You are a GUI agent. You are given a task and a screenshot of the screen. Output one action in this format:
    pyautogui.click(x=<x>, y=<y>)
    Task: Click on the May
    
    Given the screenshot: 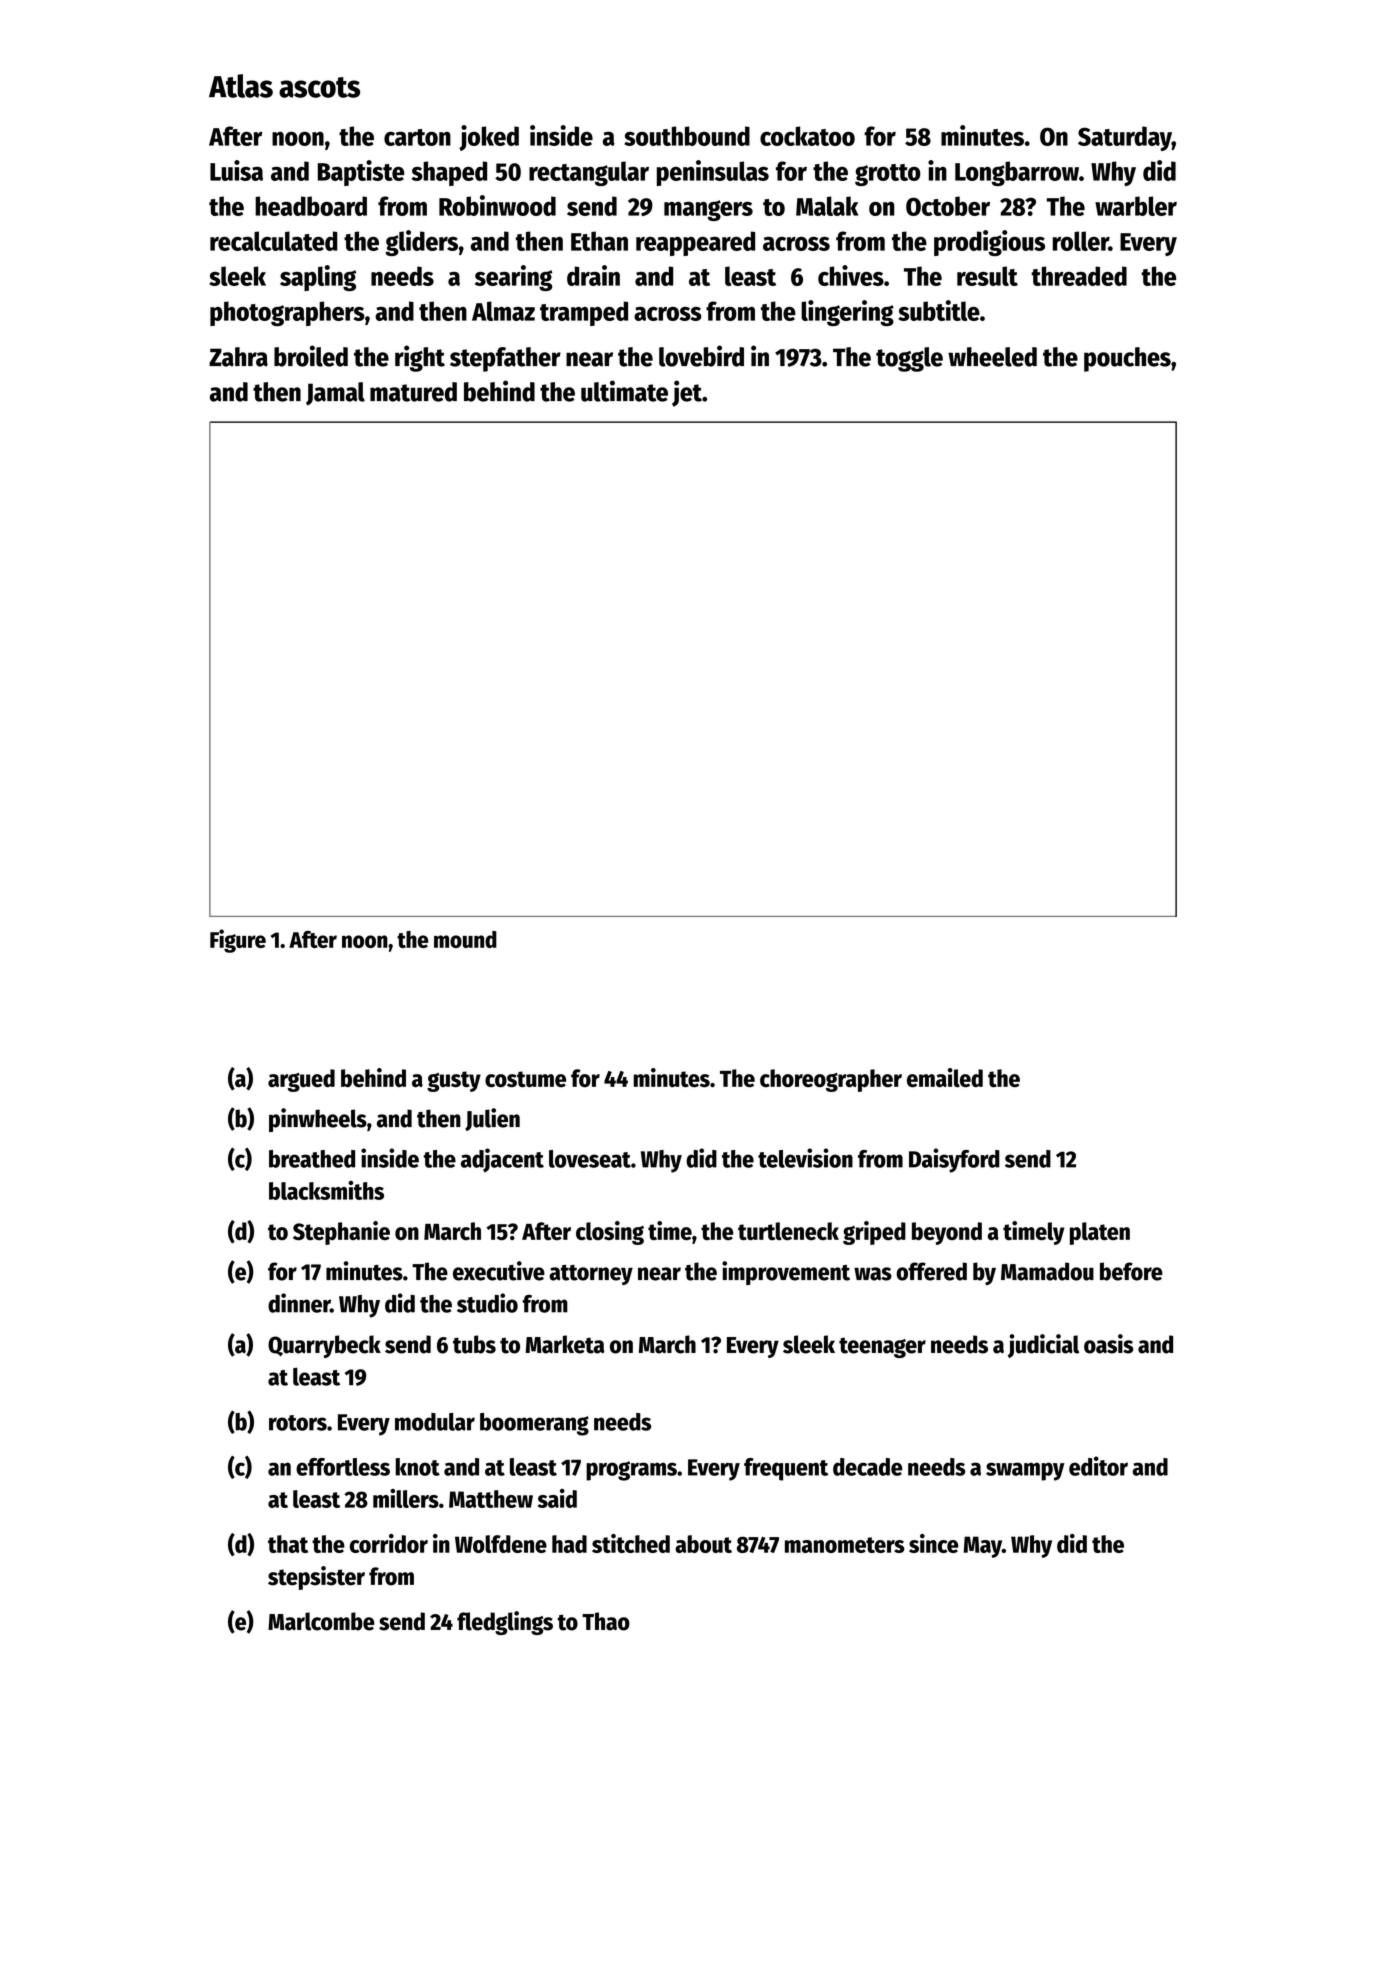 What is the action you would take?
    pyautogui.click(x=982, y=1547)
